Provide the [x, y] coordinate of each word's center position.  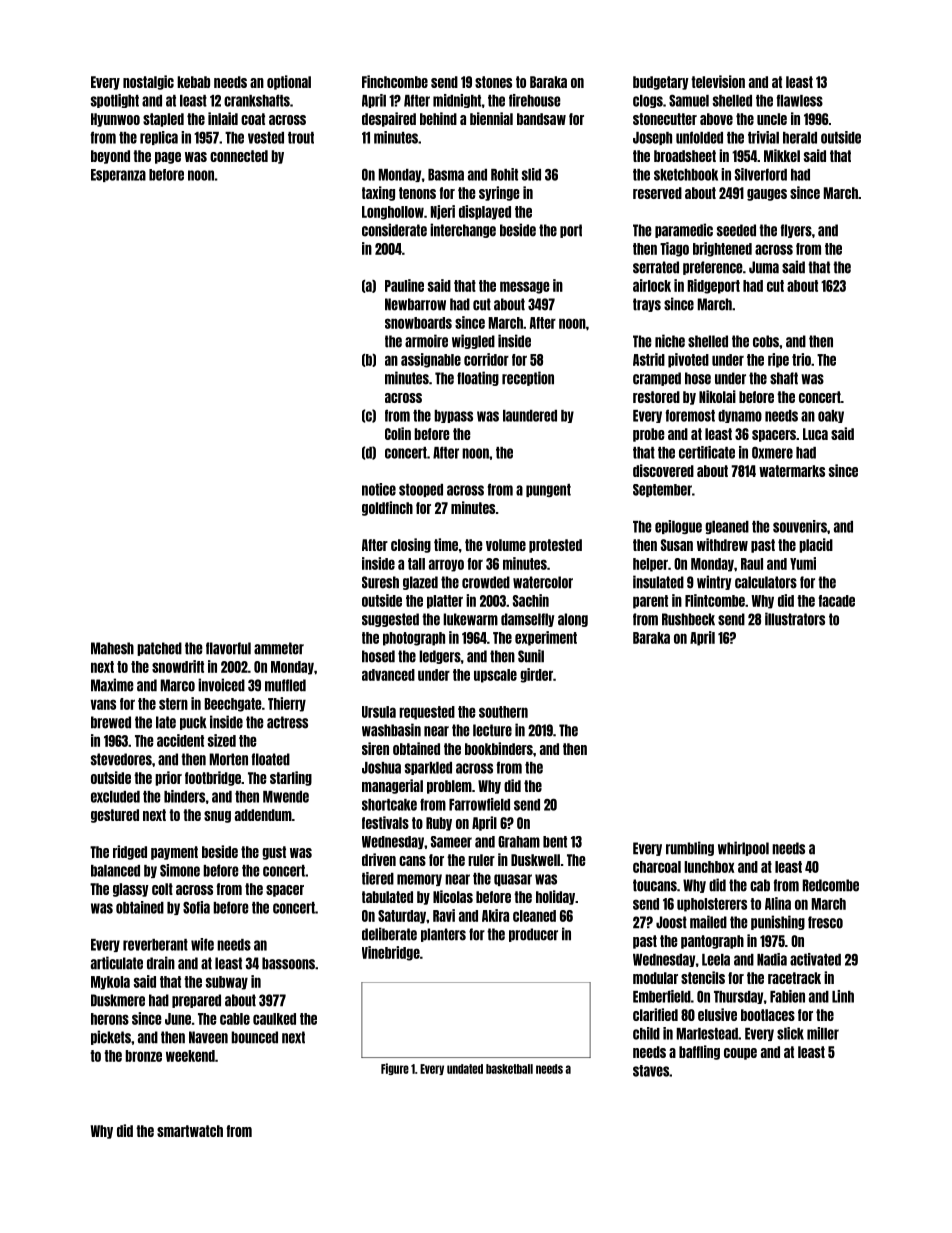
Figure [395, 1069]
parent [650, 602]
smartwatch [190, 1131]
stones [493, 82]
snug [217, 817]
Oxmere [772, 453]
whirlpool [743, 848]
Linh [843, 996]
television [718, 81]
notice [379, 489]
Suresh [380, 582]
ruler [481, 860]
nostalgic [148, 82]
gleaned [727, 527]
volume [506, 545]
